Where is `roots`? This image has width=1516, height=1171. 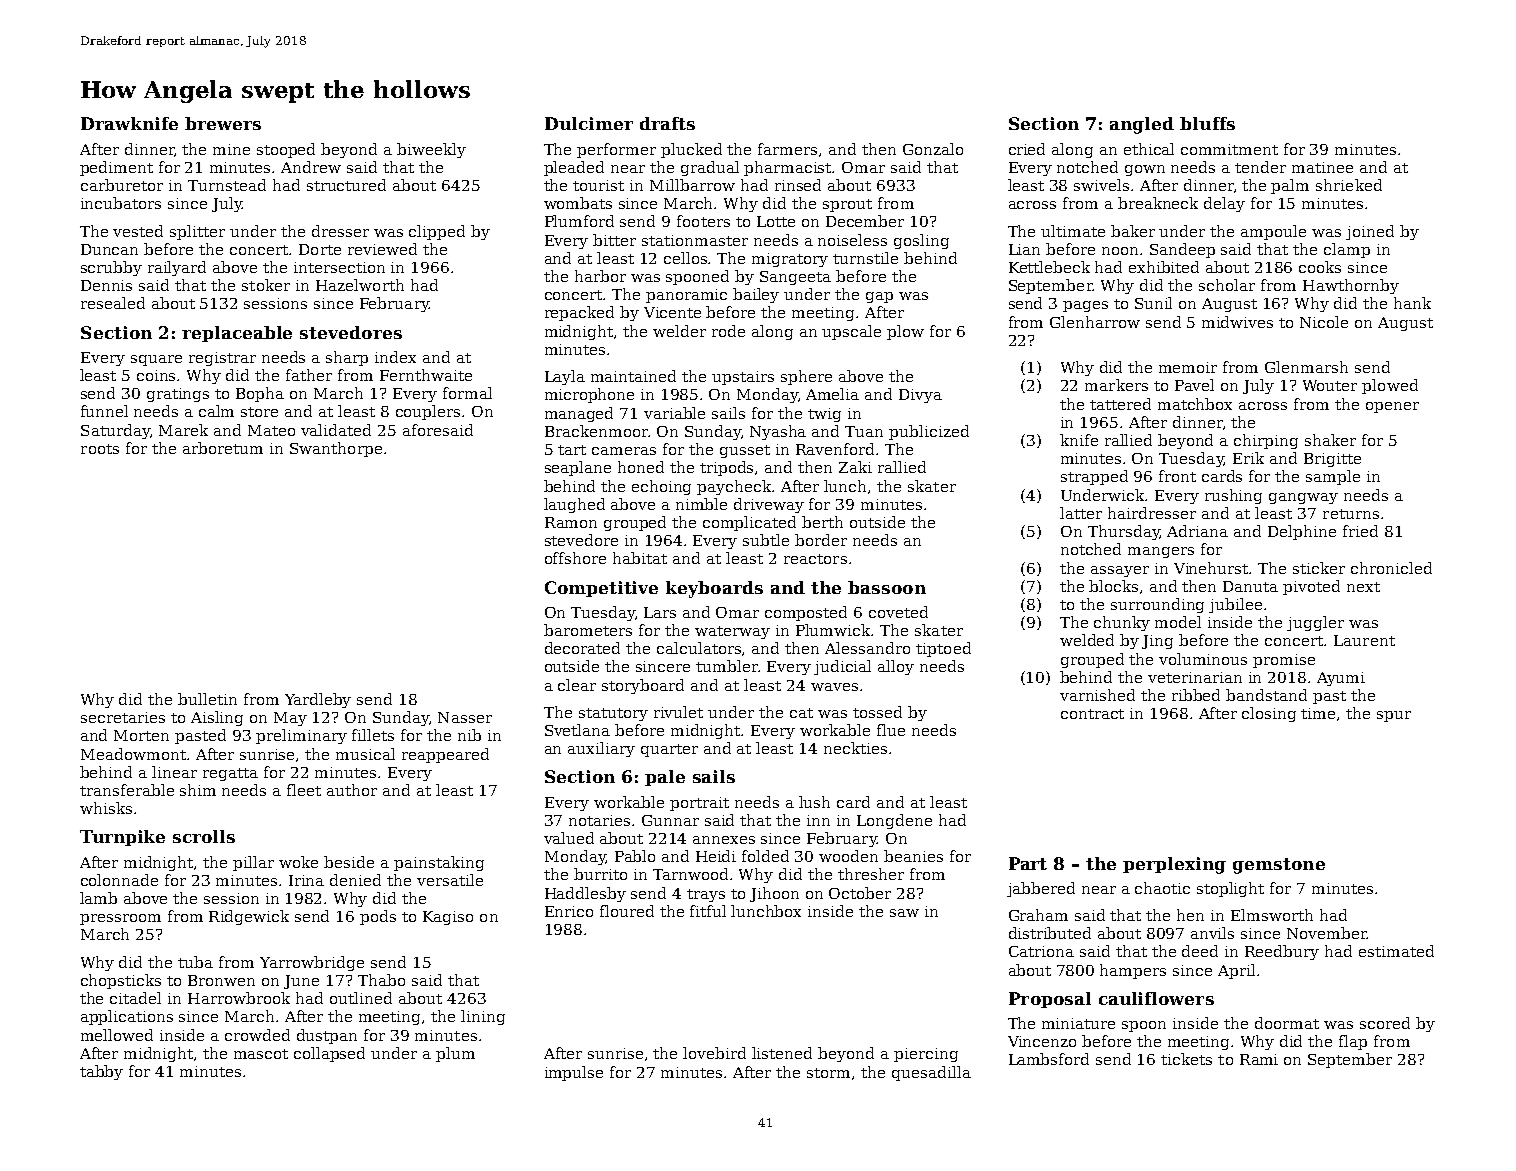
roots is located at coordinates (100, 449).
